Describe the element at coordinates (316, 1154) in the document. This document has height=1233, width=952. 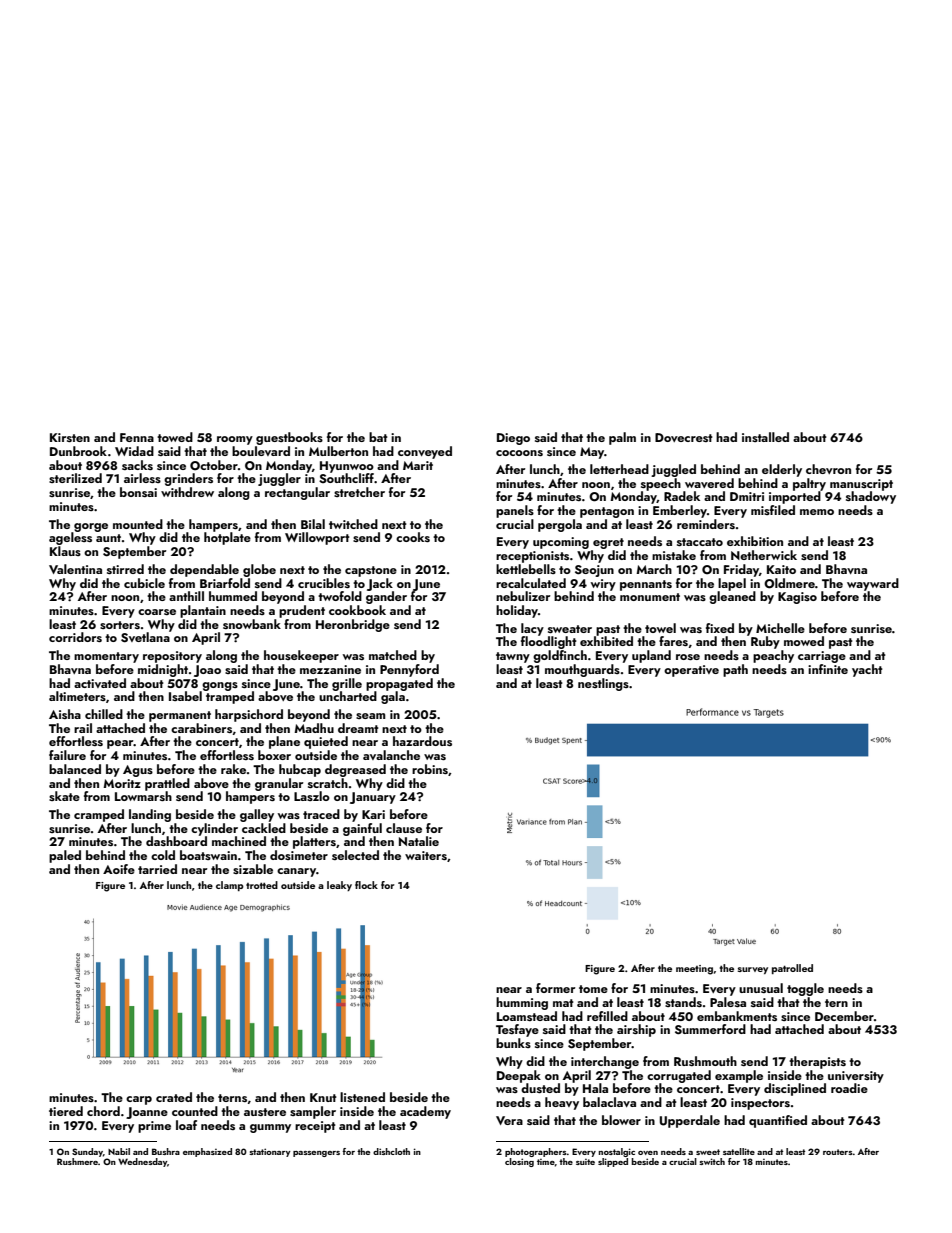
I see `passengers` at that location.
